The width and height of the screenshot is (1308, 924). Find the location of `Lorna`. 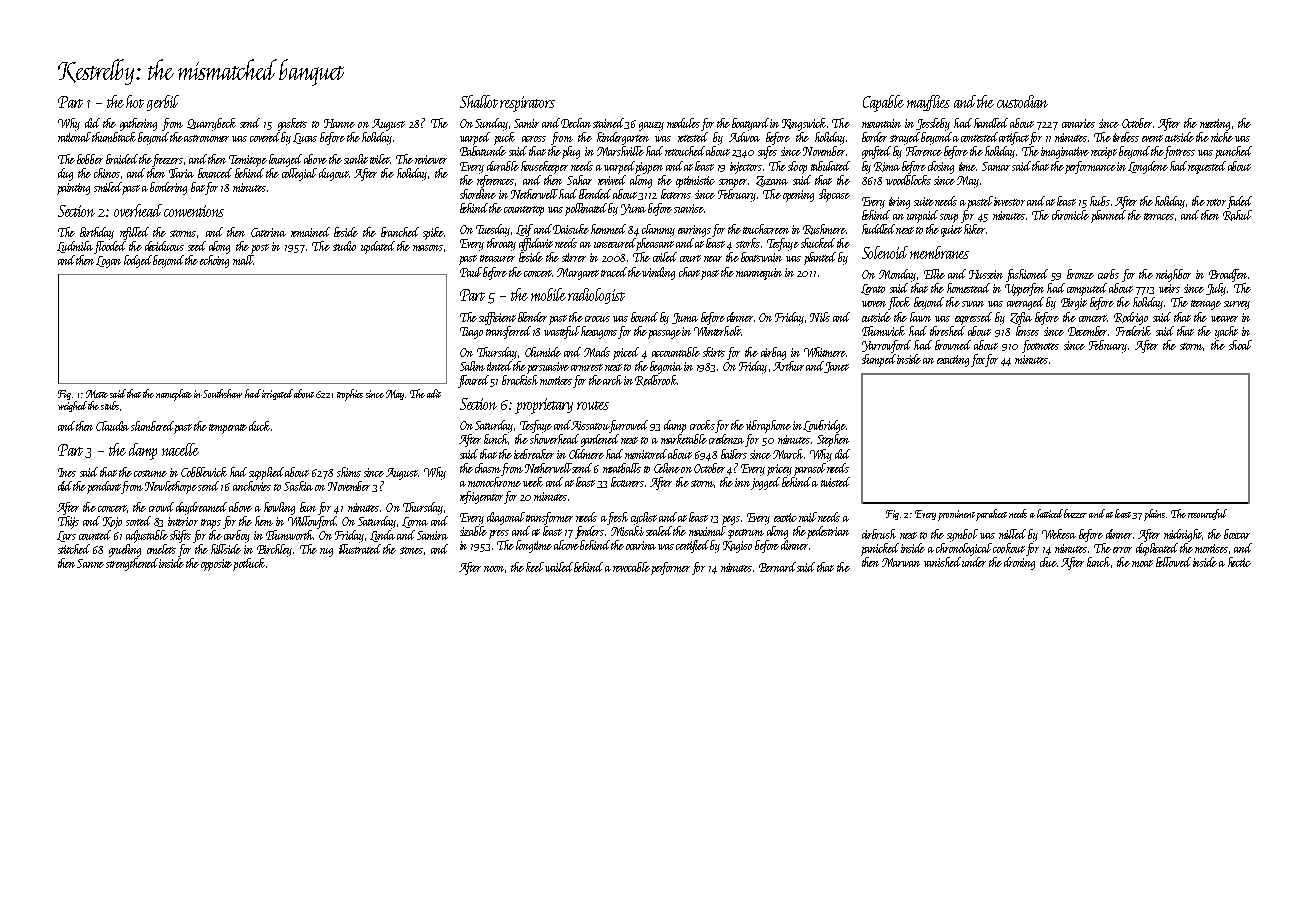

Lorna is located at coordinates (415, 522).
